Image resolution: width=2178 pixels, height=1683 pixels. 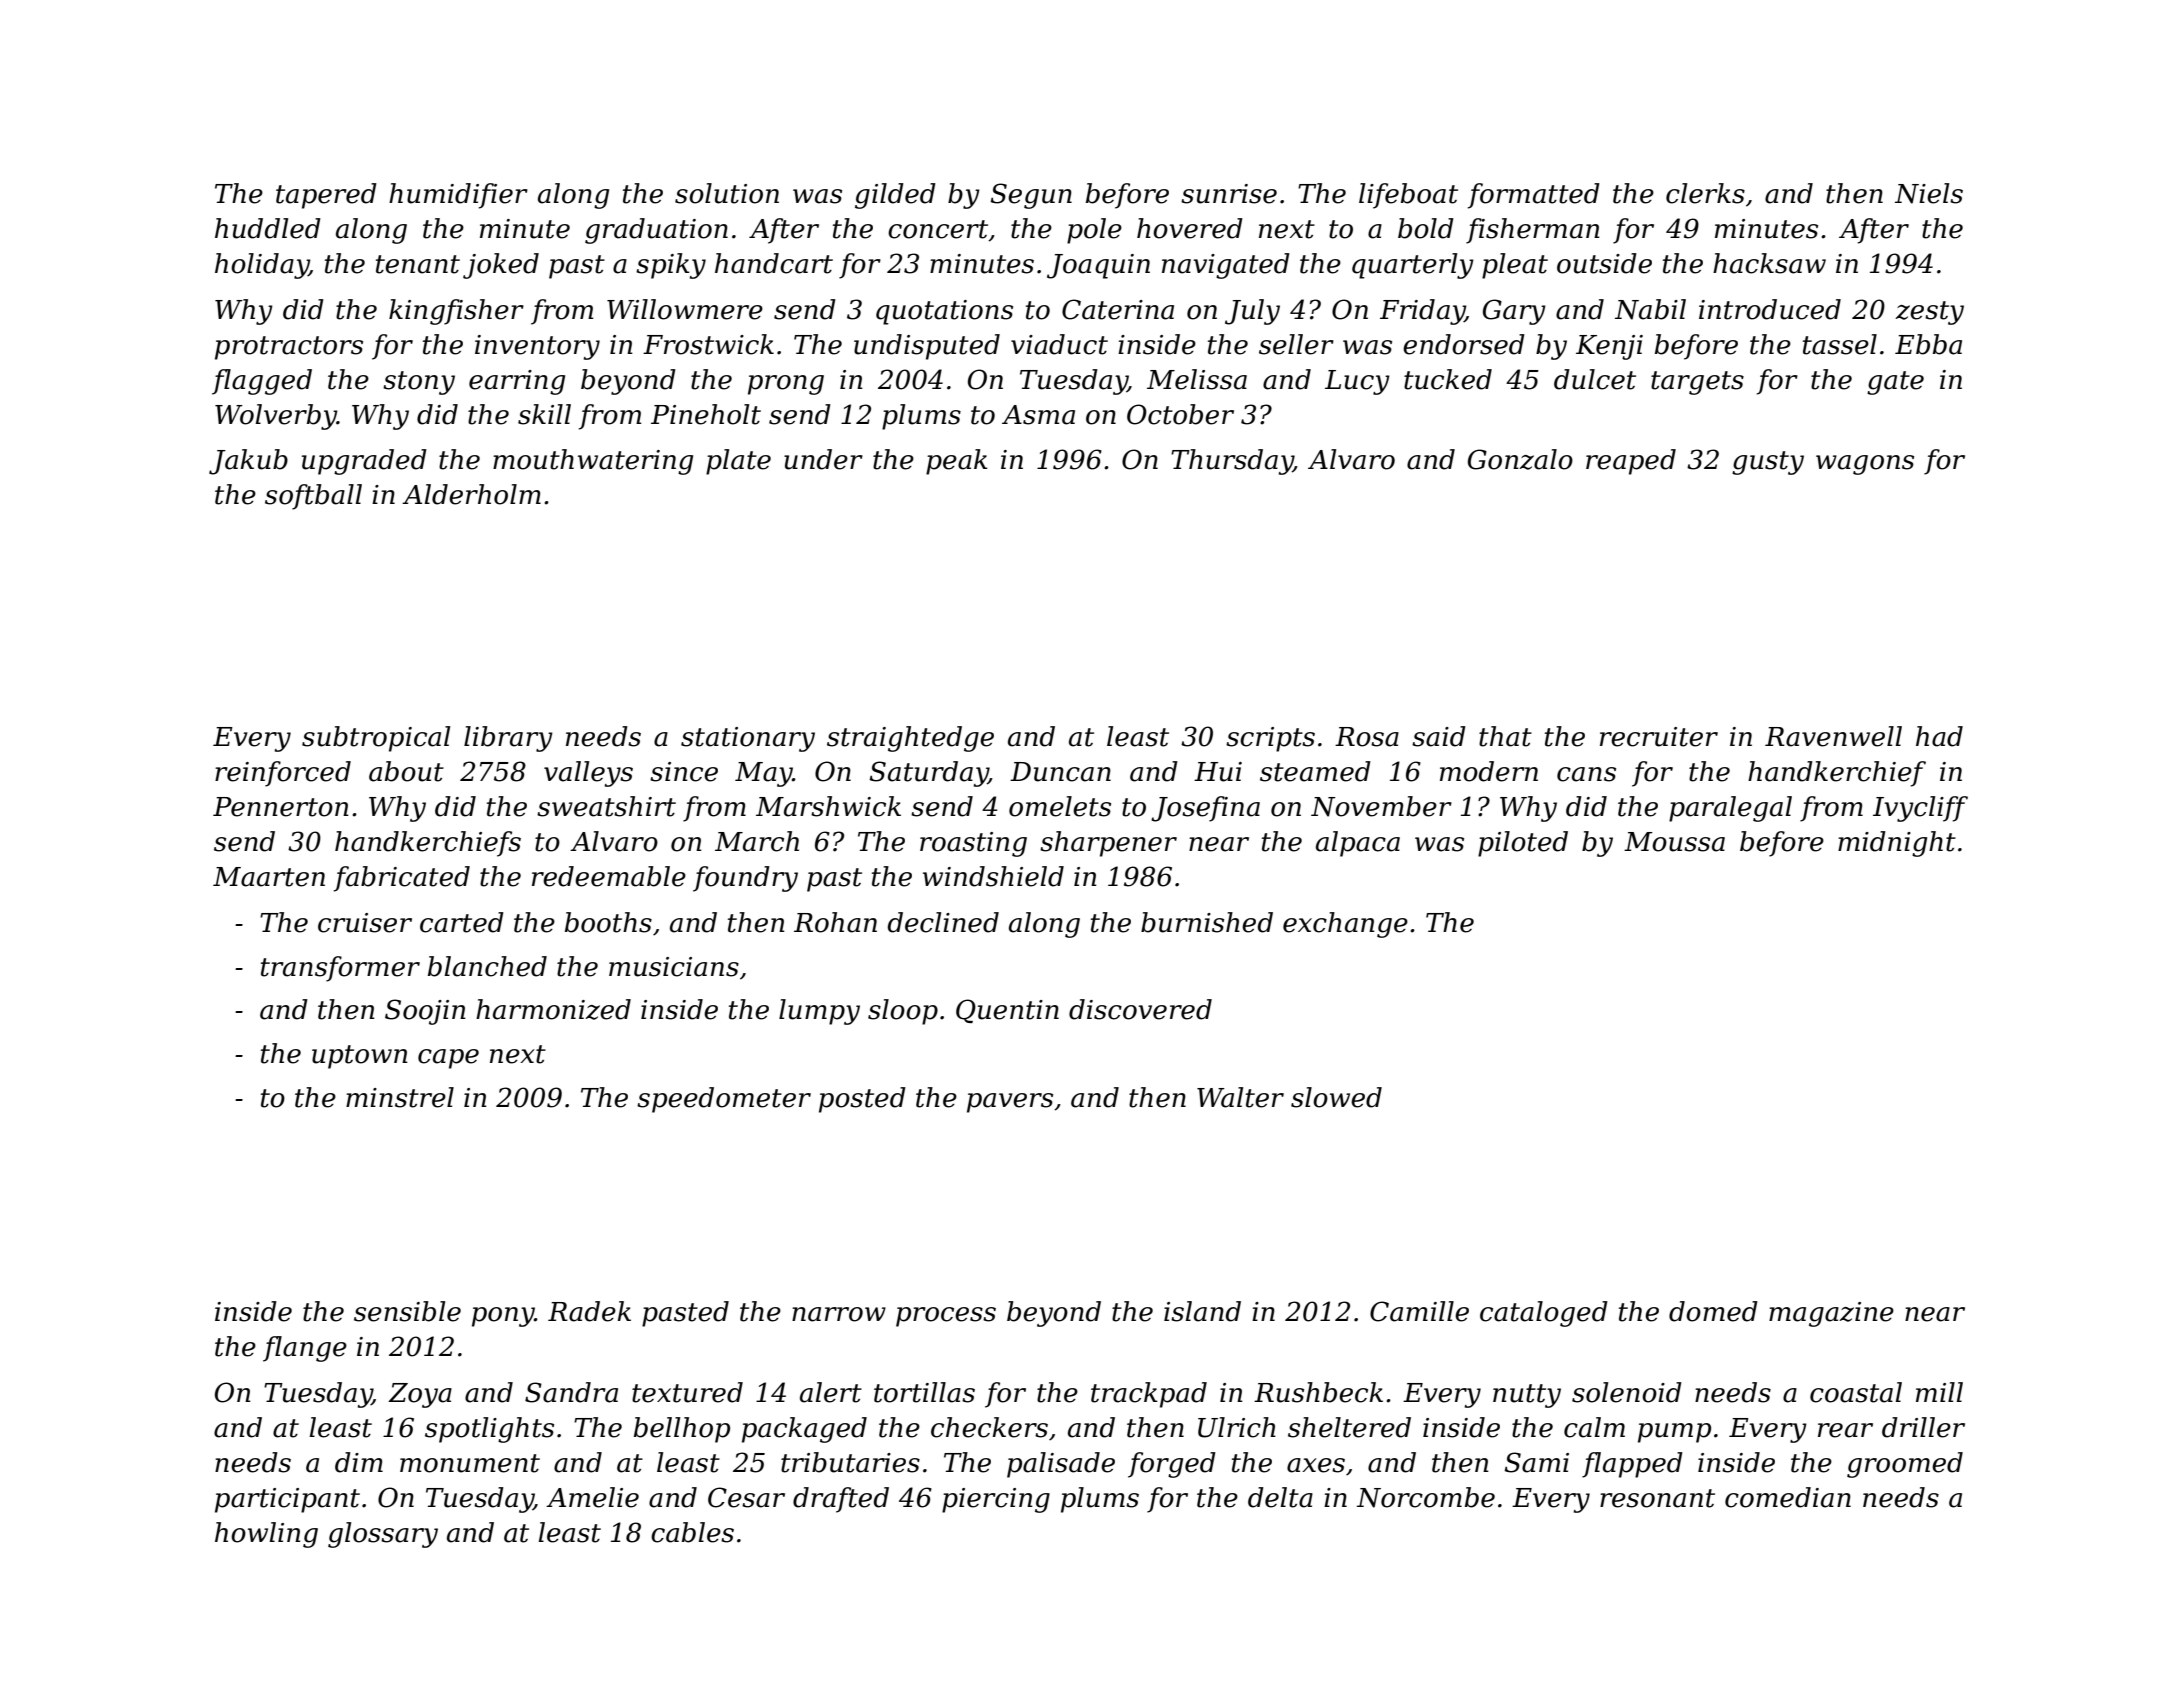 I want to click on softball, so click(x=313, y=497).
